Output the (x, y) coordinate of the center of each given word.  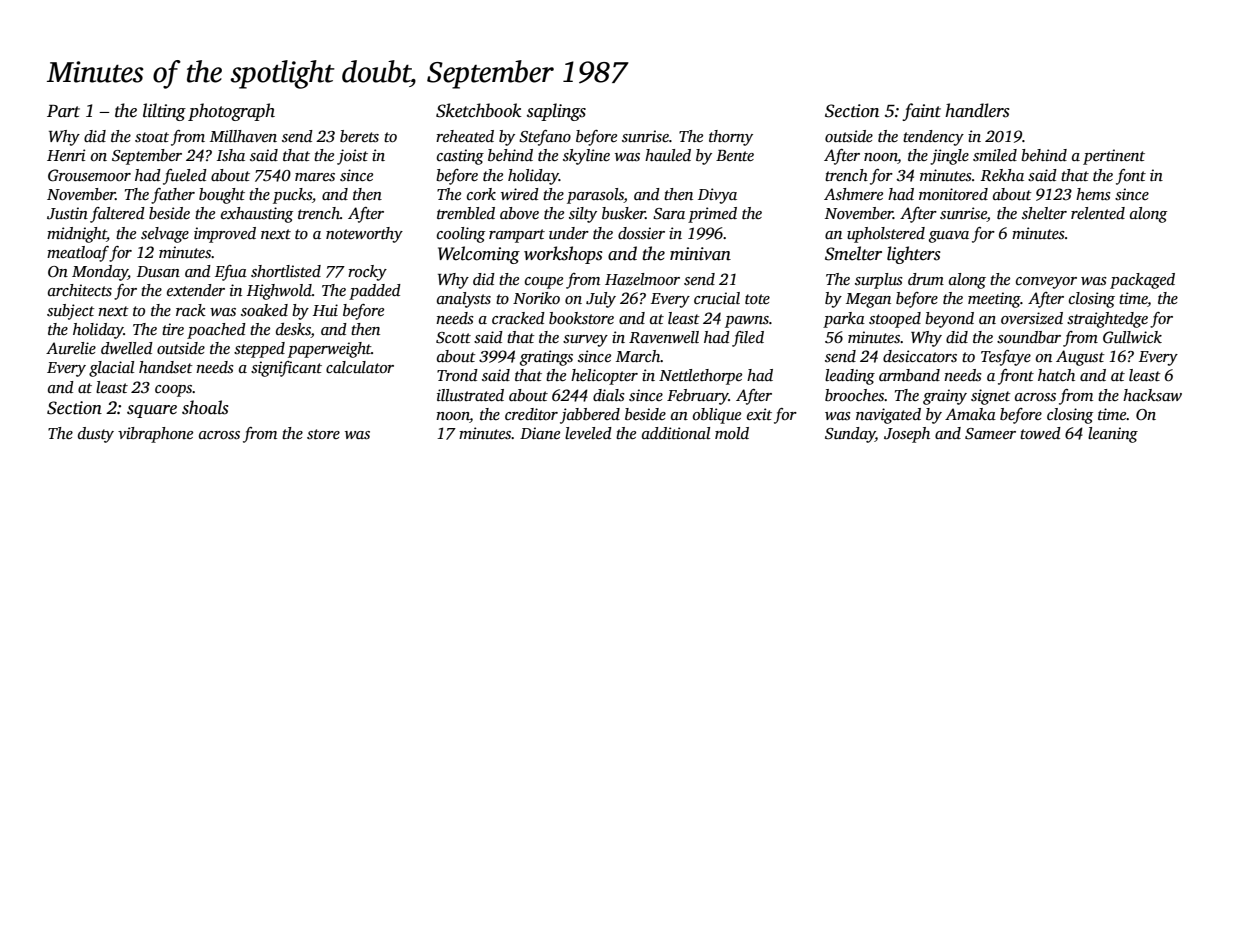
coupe (544, 283)
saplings (556, 112)
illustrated (470, 395)
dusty (96, 435)
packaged (1142, 281)
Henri (66, 155)
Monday (100, 273)
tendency (933, 138)
